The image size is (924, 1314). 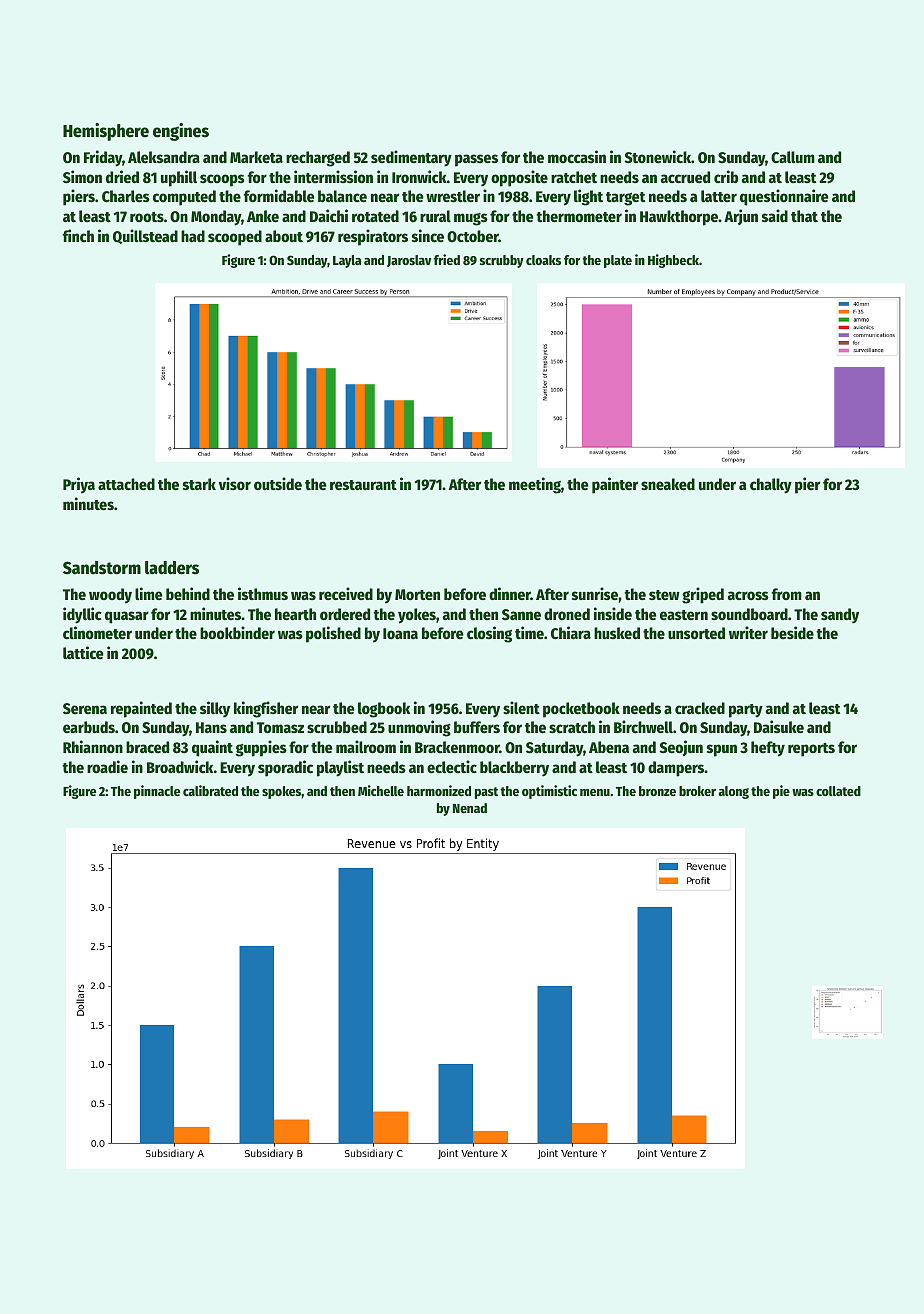 I want to click on plate, so click(x=618, y=261).
